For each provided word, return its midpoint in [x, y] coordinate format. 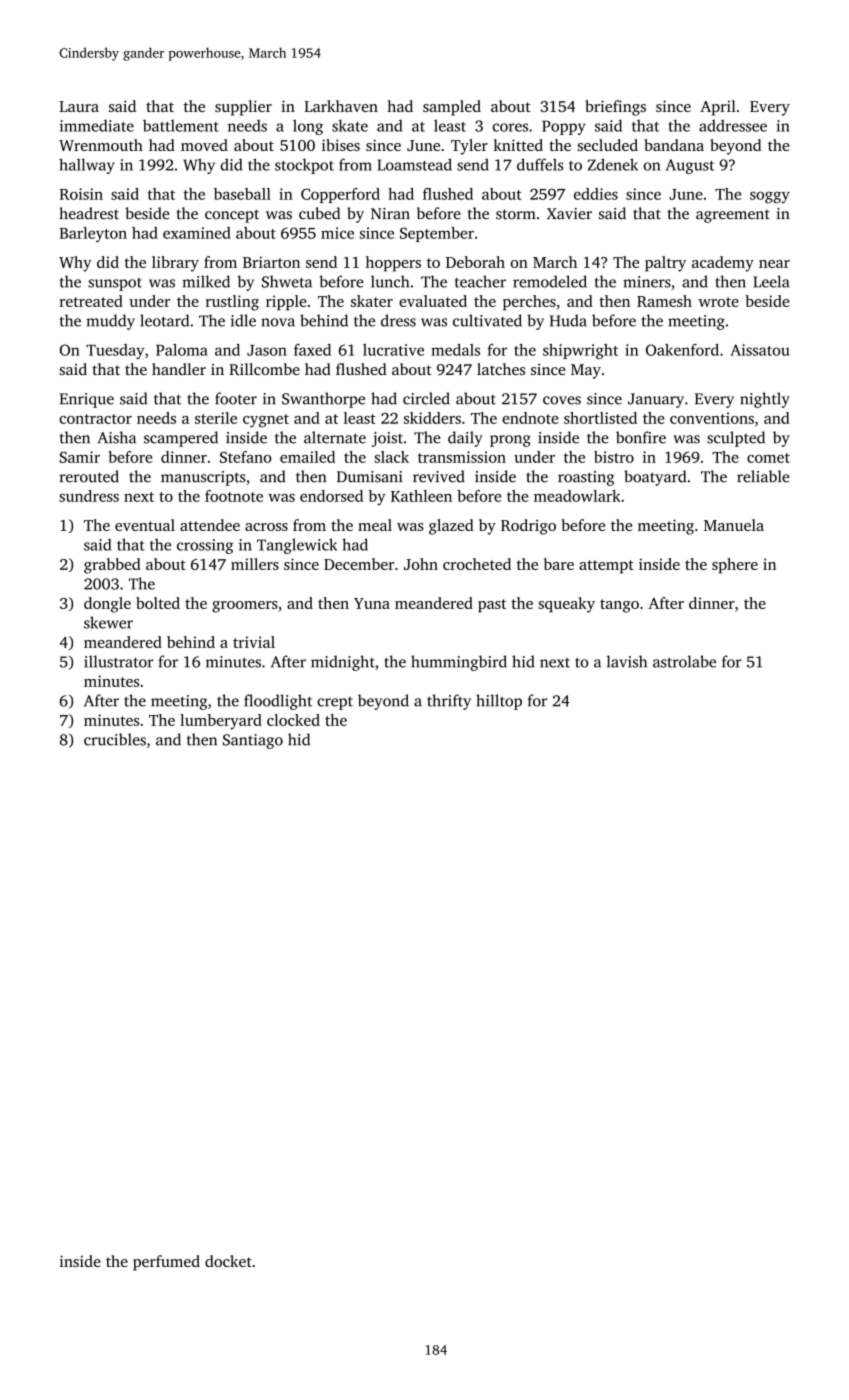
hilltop [499, 702]
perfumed [166, 1263]
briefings [615, 108]
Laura [79, 106]
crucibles [115, 739]
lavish [627, 661]
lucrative [393, 350]
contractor [95, 419]
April [718, 108]
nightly [765, 400]
